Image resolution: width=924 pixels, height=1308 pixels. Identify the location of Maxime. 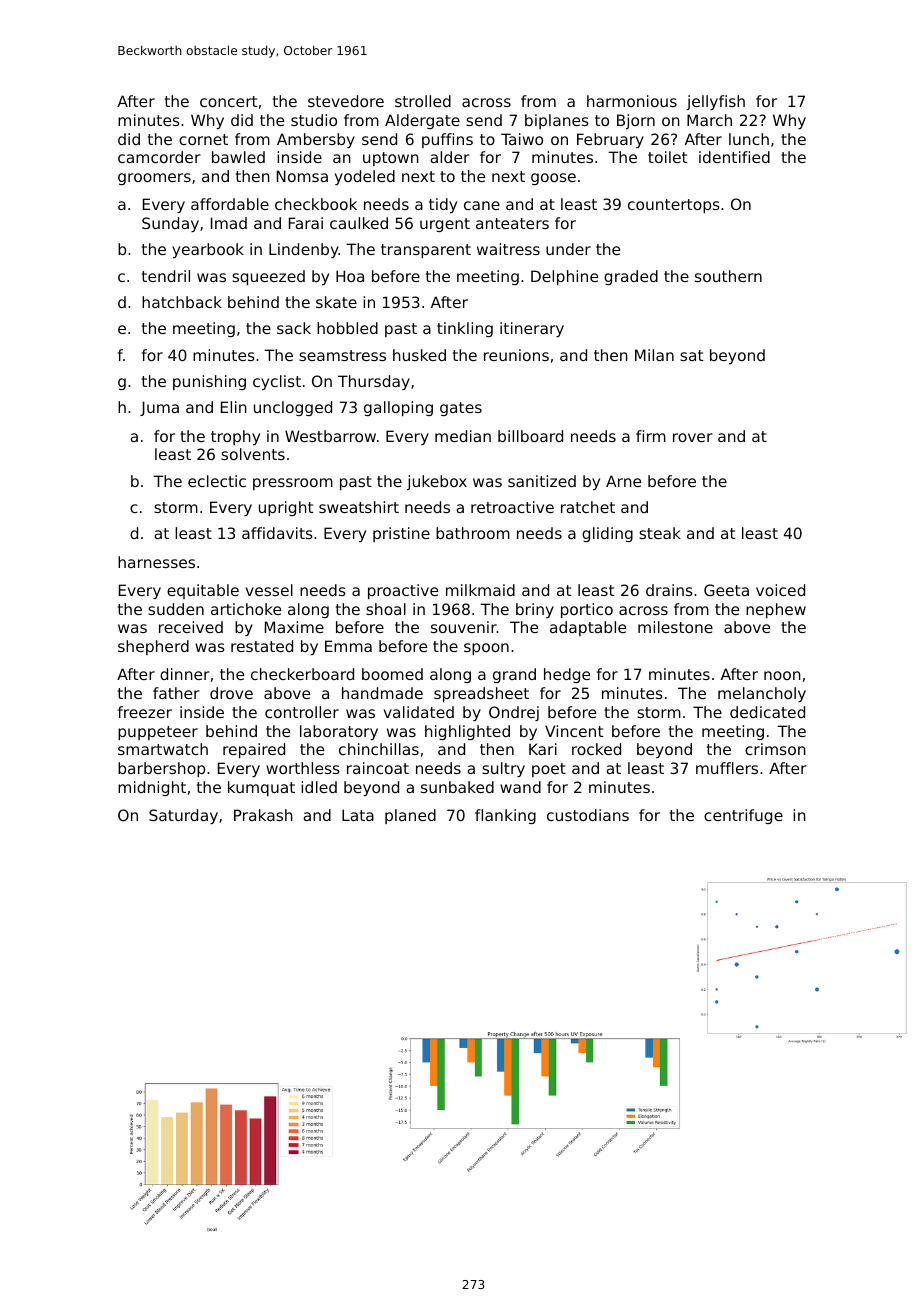
(294, 627).
